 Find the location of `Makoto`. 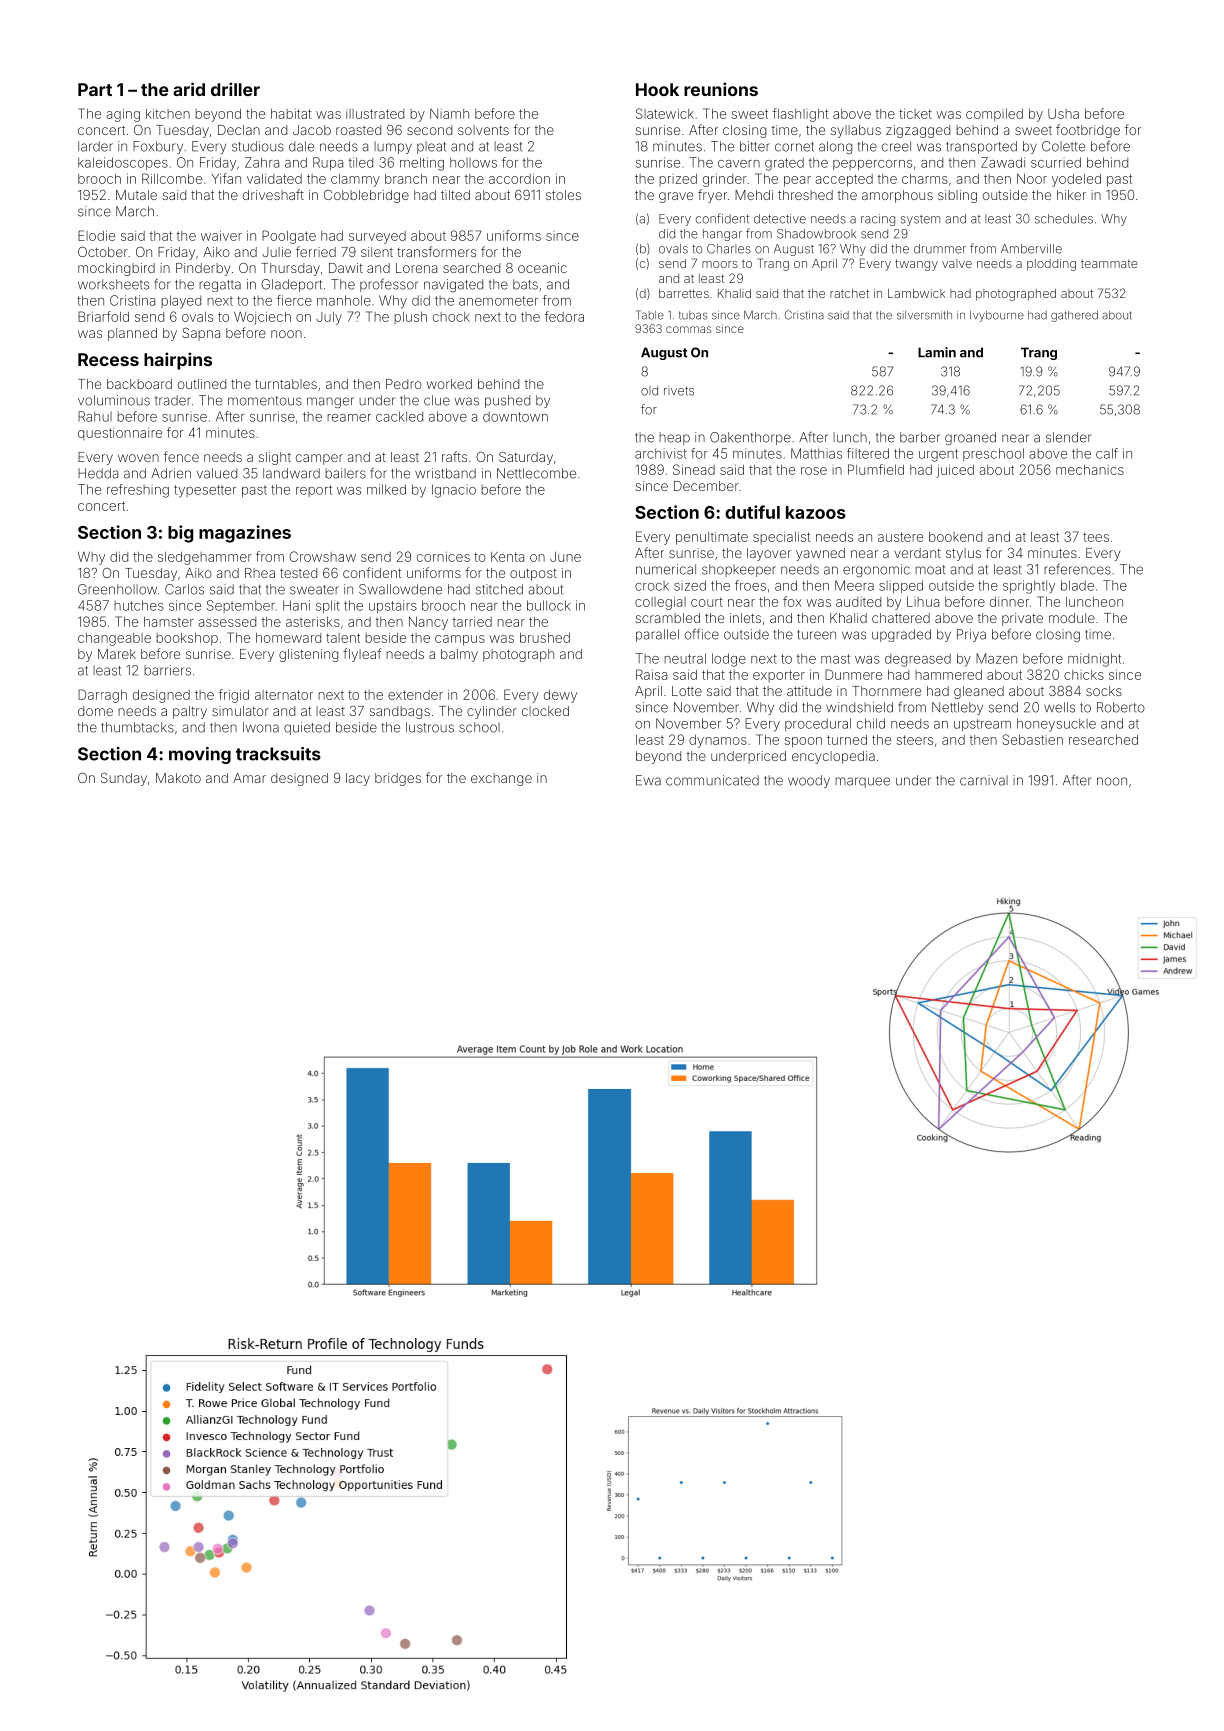

Makoto is located at coordinates (178, 778).
